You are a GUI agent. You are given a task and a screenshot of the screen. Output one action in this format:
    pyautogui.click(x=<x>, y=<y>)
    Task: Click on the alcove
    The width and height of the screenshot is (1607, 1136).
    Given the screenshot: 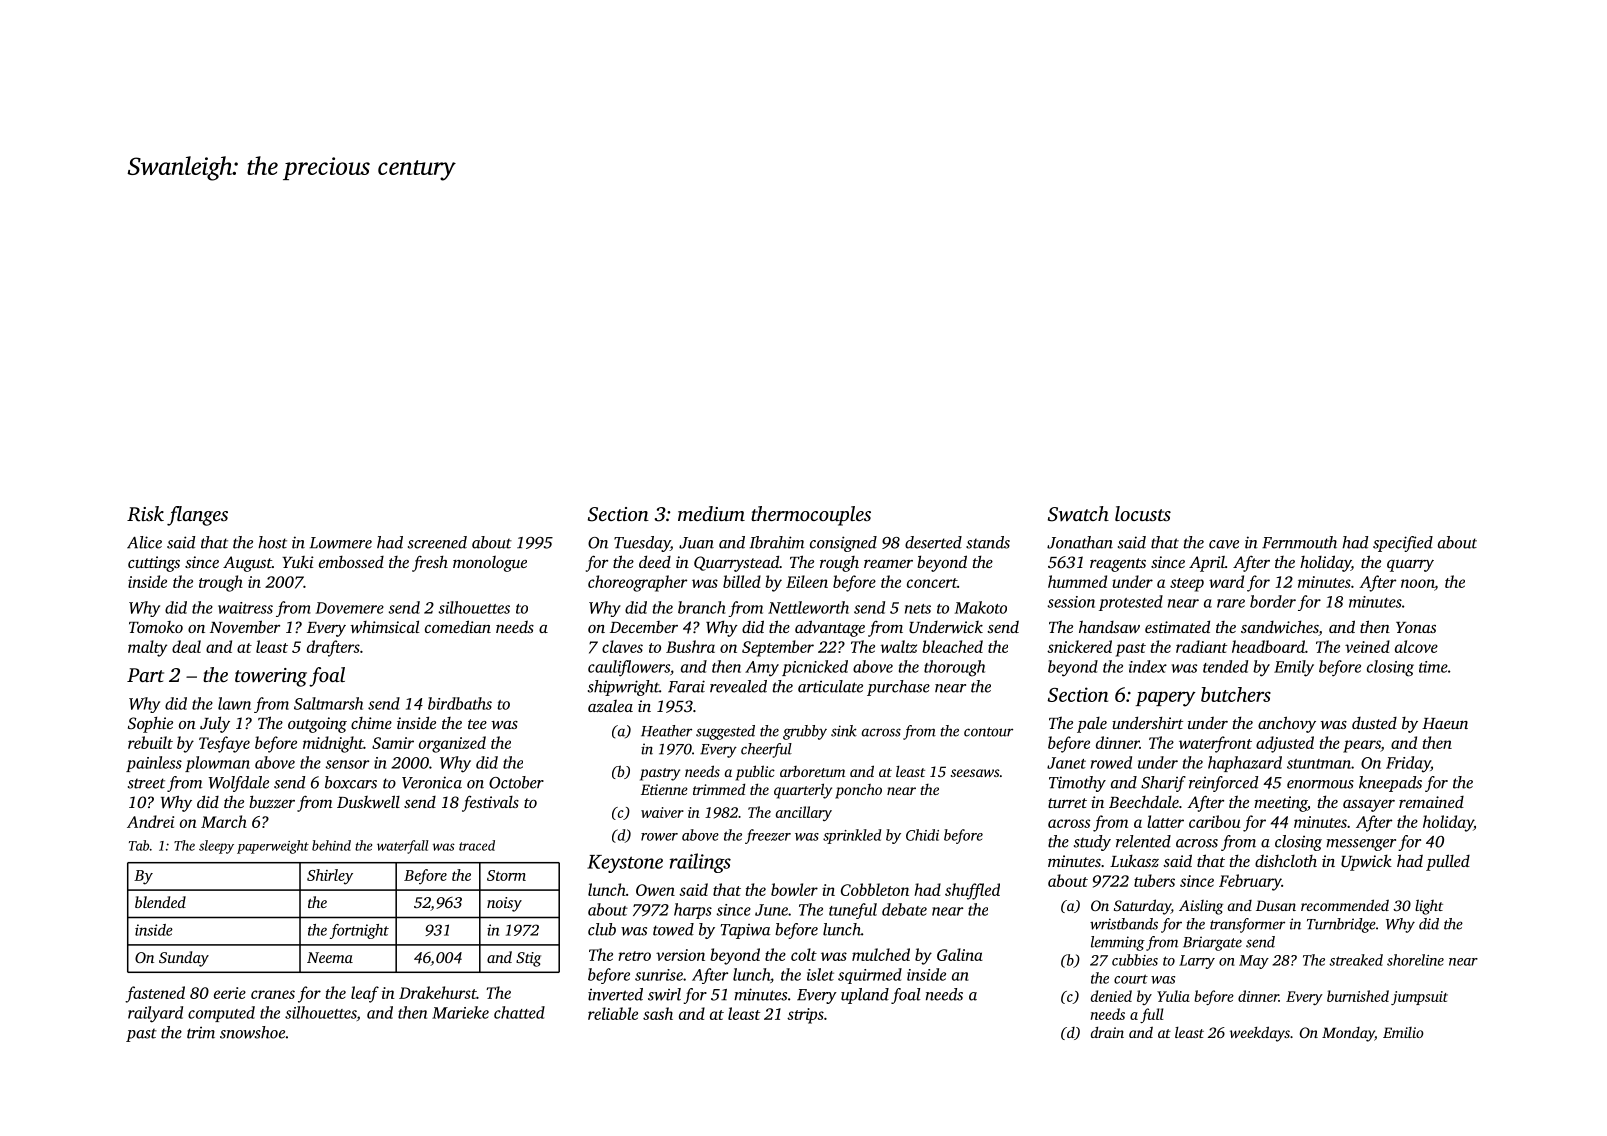 What is the action you would take?
    pyautogui.click(x=1416, y=646)
